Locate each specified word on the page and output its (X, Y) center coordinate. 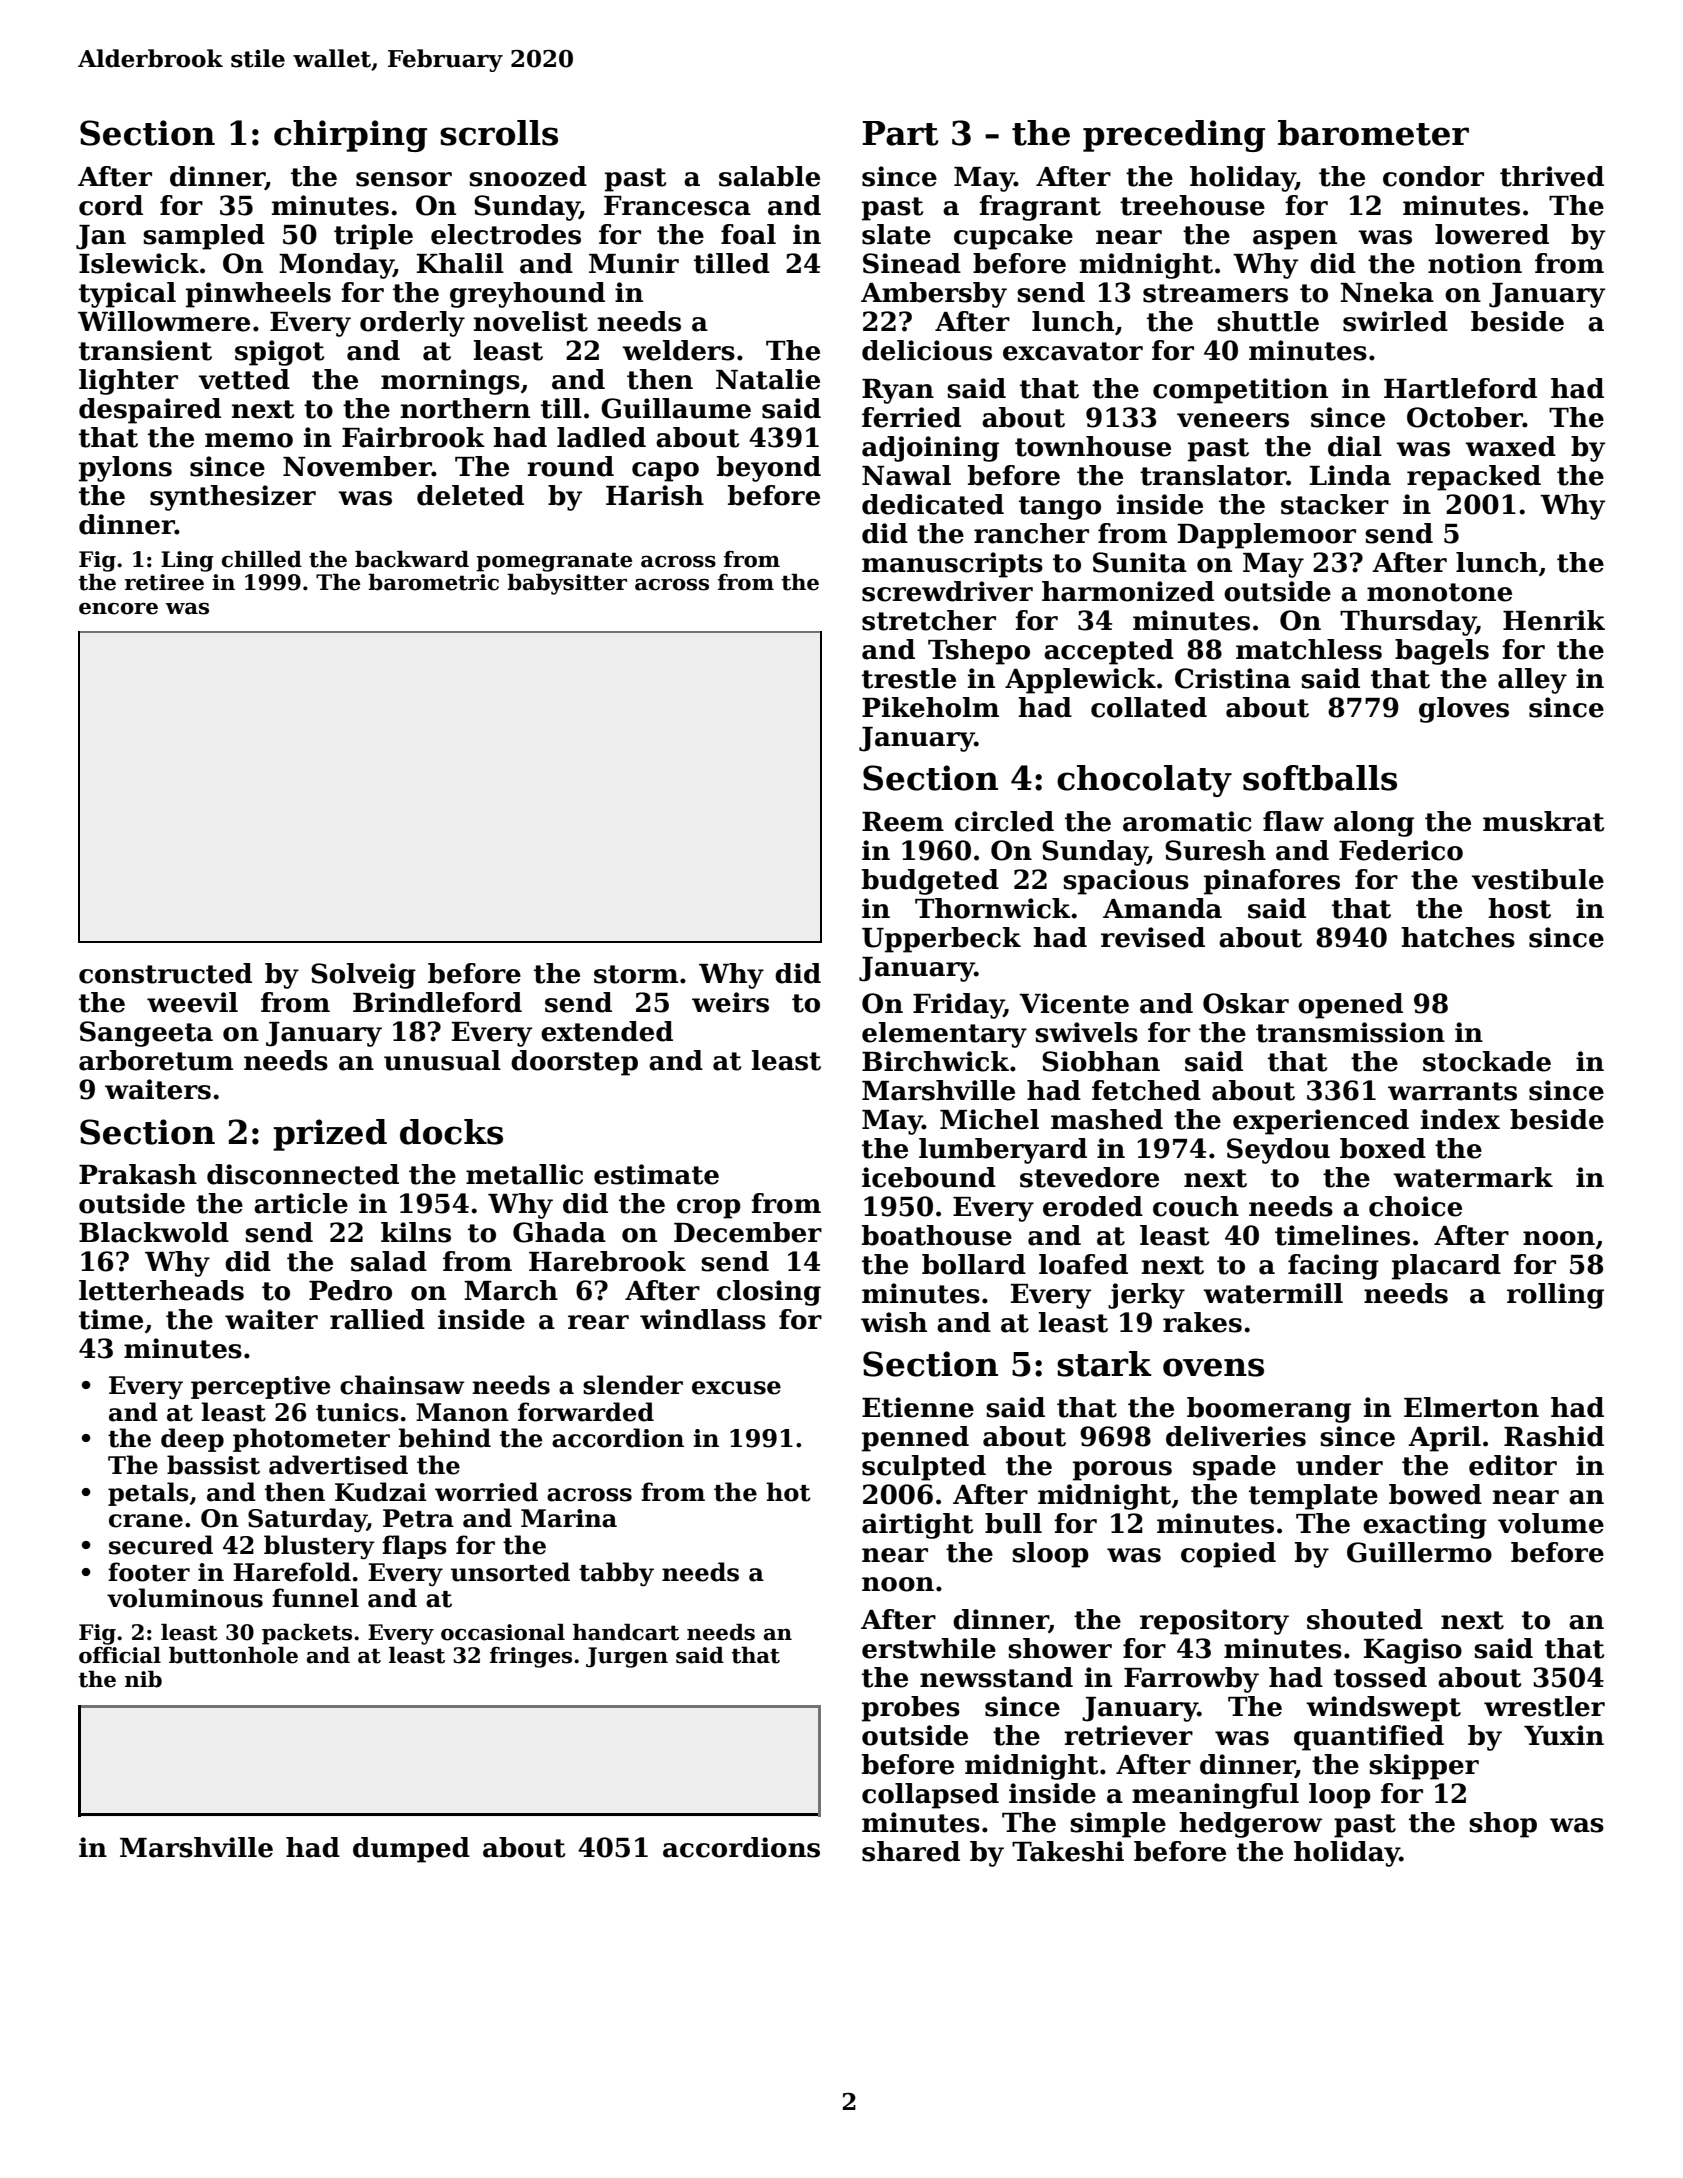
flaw (1293, 821)
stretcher (929, 620)
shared (911, 1851)
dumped (411, 1850)
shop (1503, 1825)
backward (412, 559)
